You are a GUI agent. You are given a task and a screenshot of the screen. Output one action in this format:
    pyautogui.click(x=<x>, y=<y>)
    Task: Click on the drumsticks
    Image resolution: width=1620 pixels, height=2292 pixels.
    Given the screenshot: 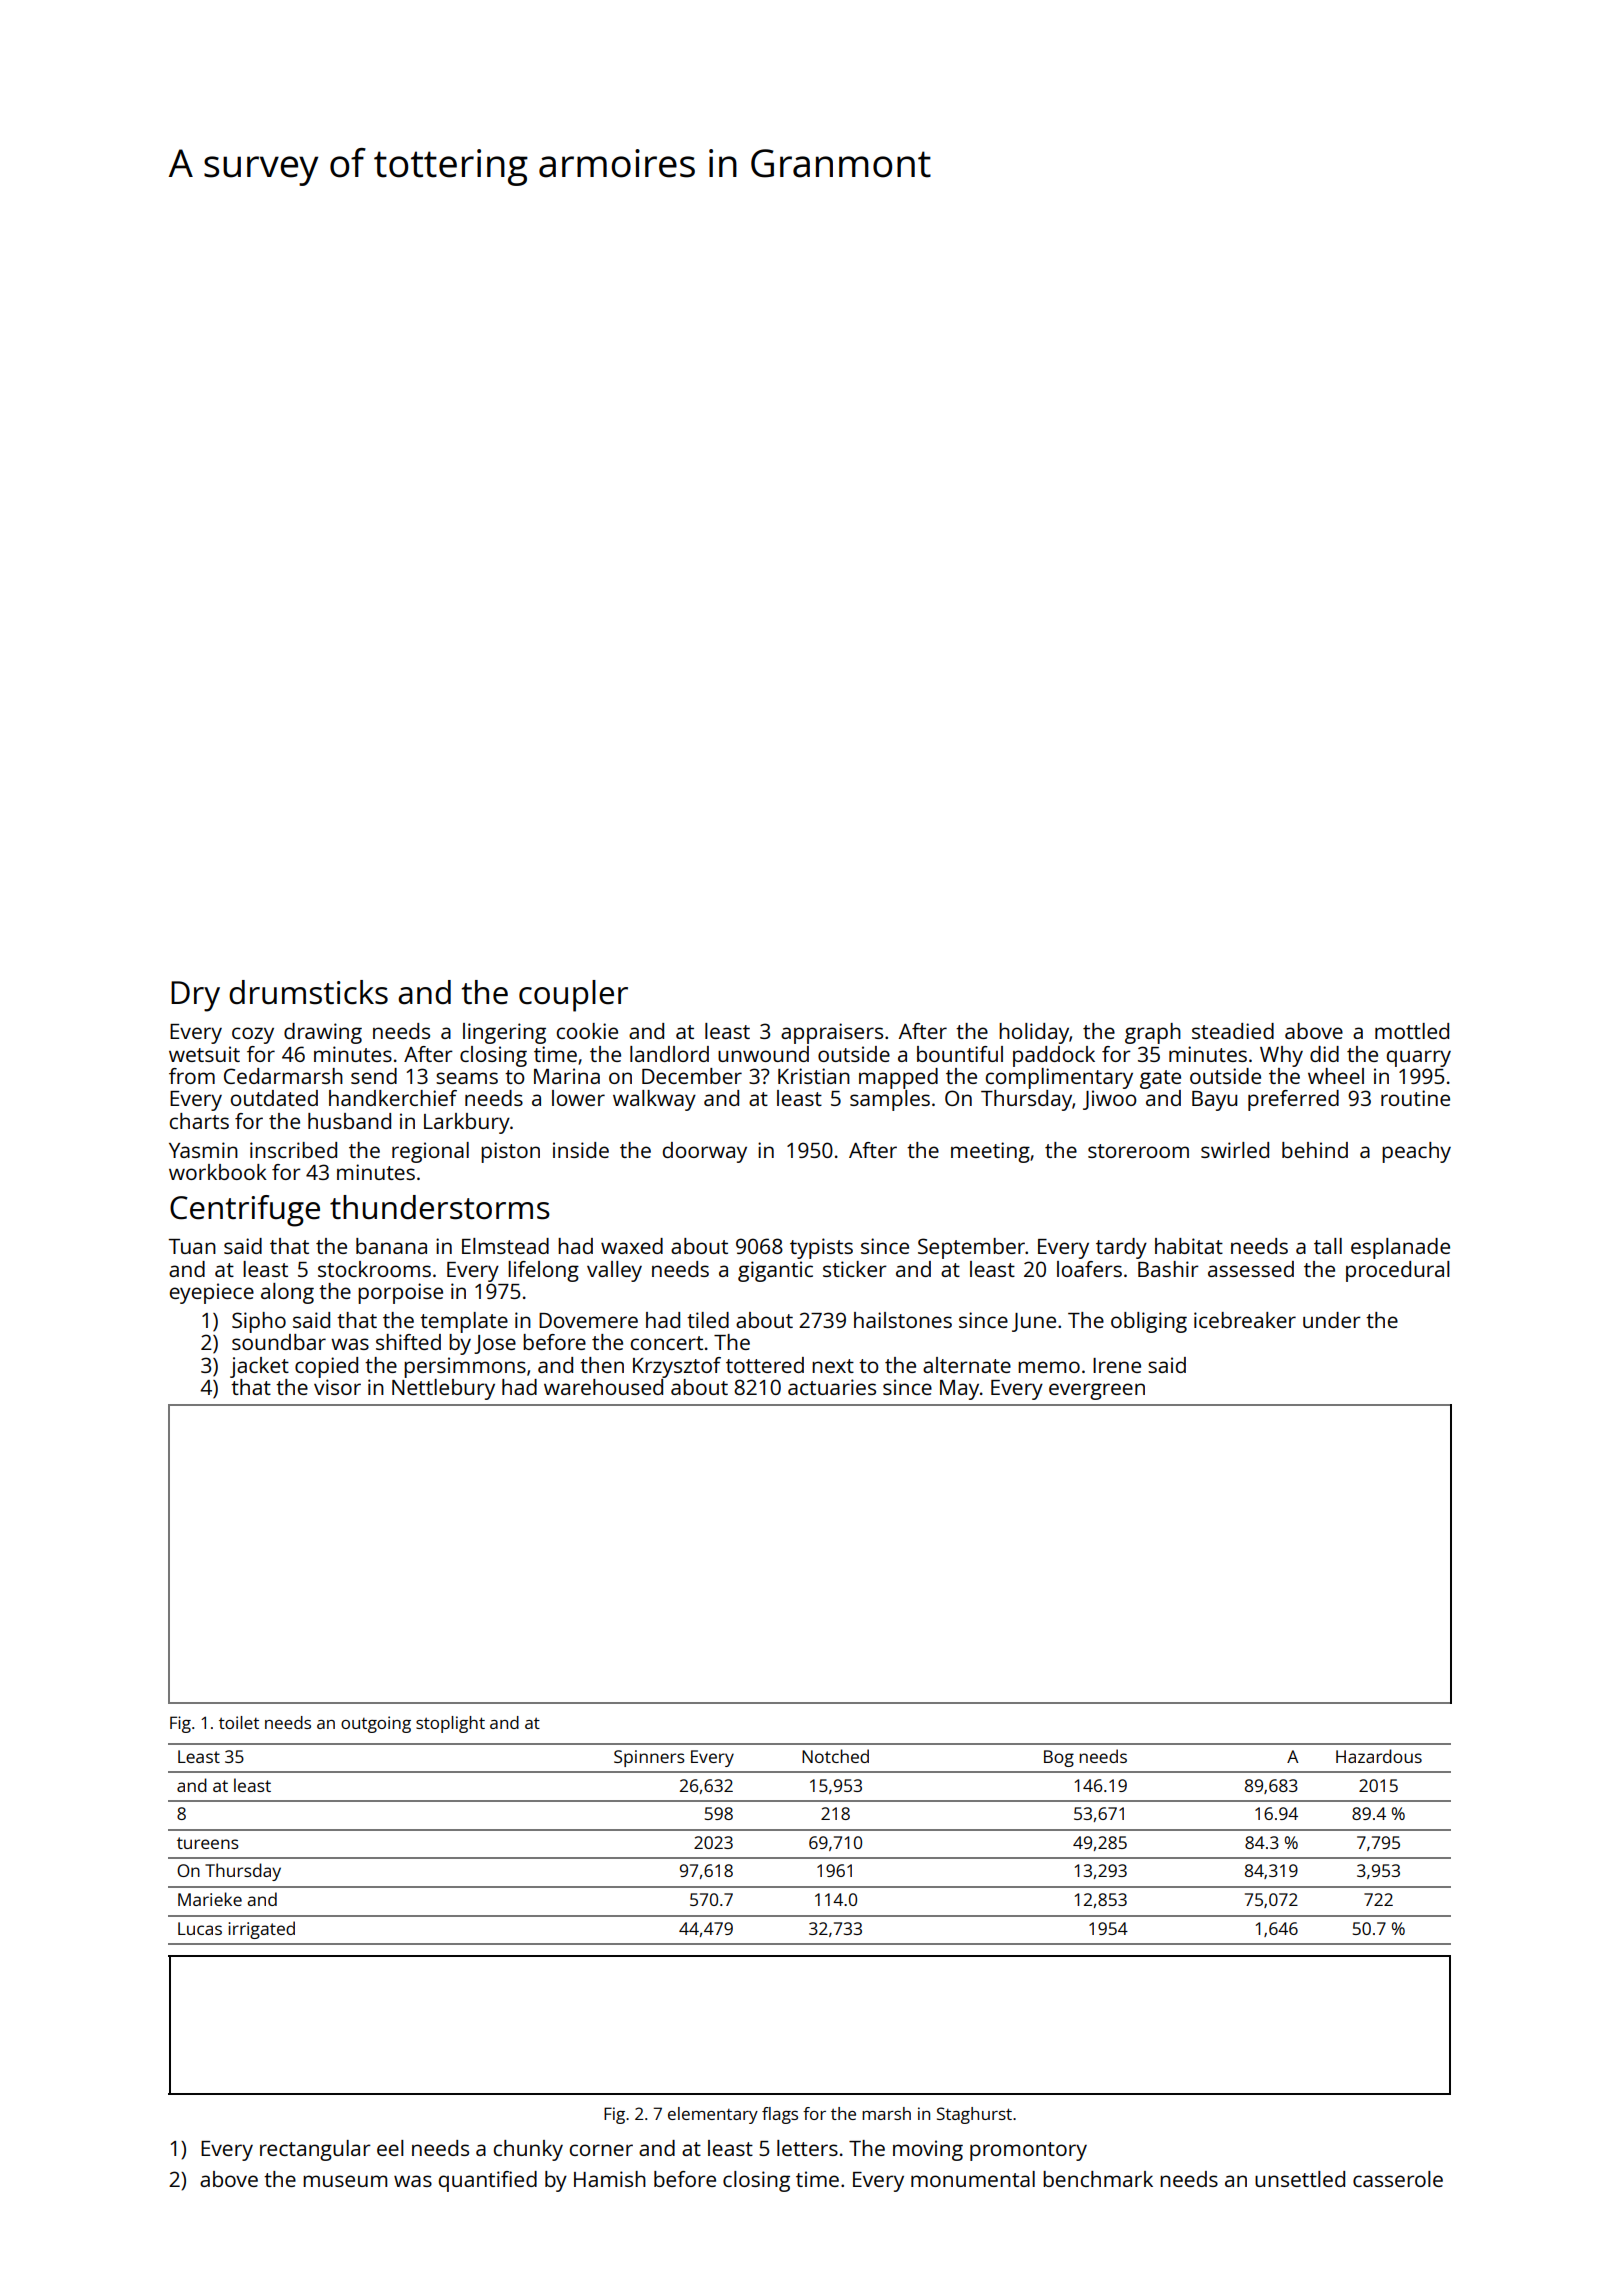 What is the action you would take?
    pyautogui.click(x=308, y=992)
